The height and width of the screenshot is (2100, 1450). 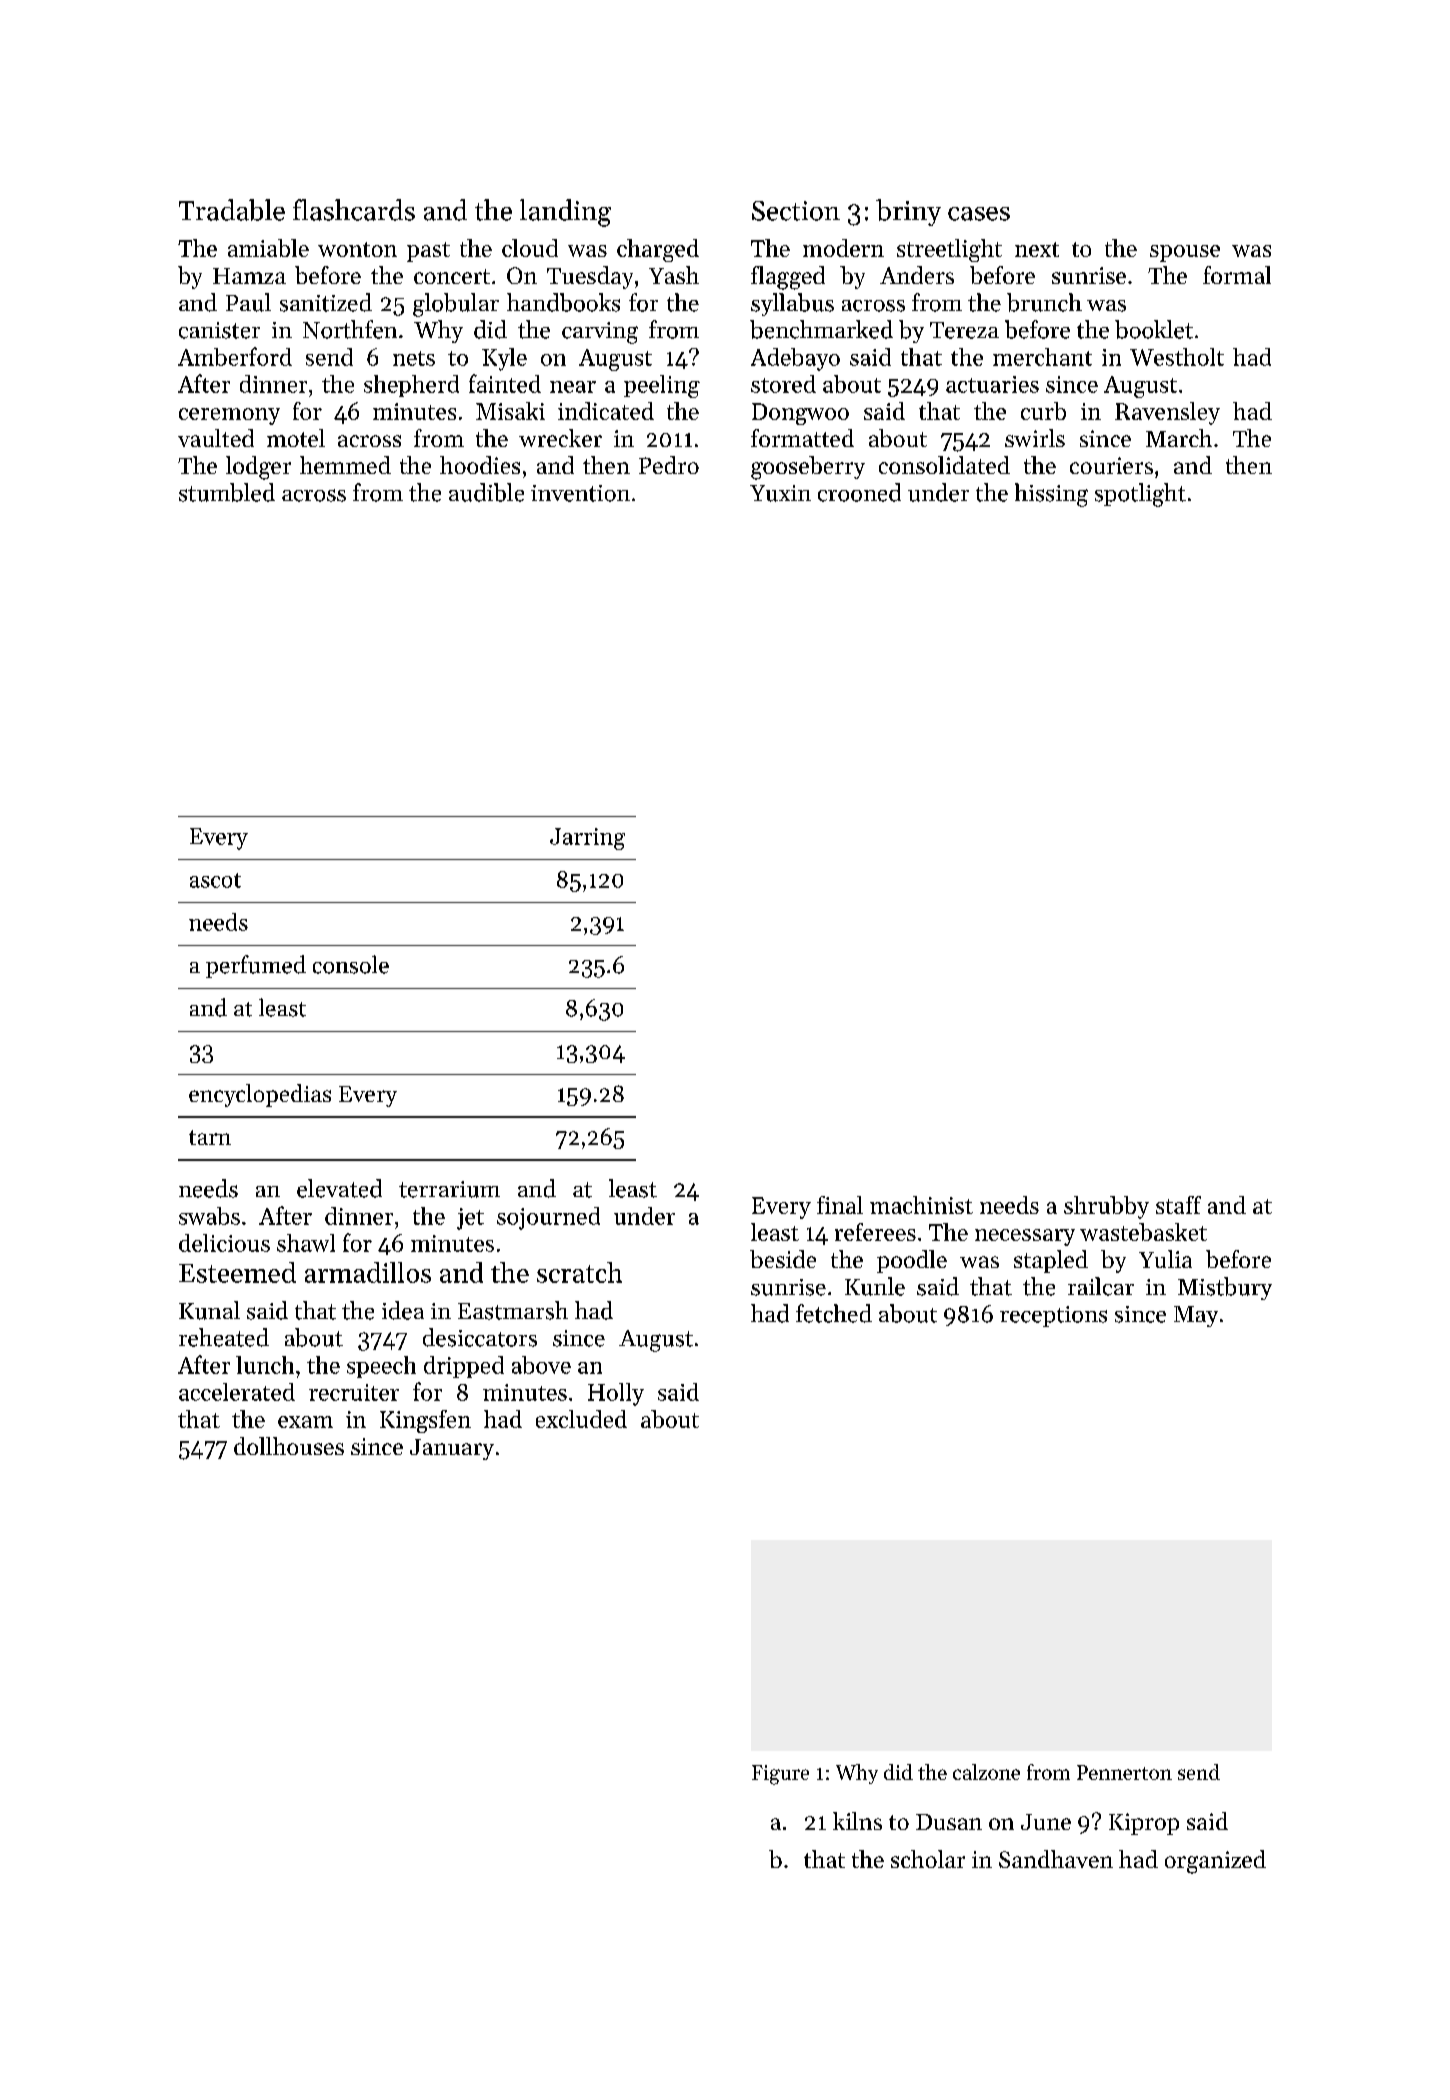 I want to click on hemmed, so click(x=345, y=465).
